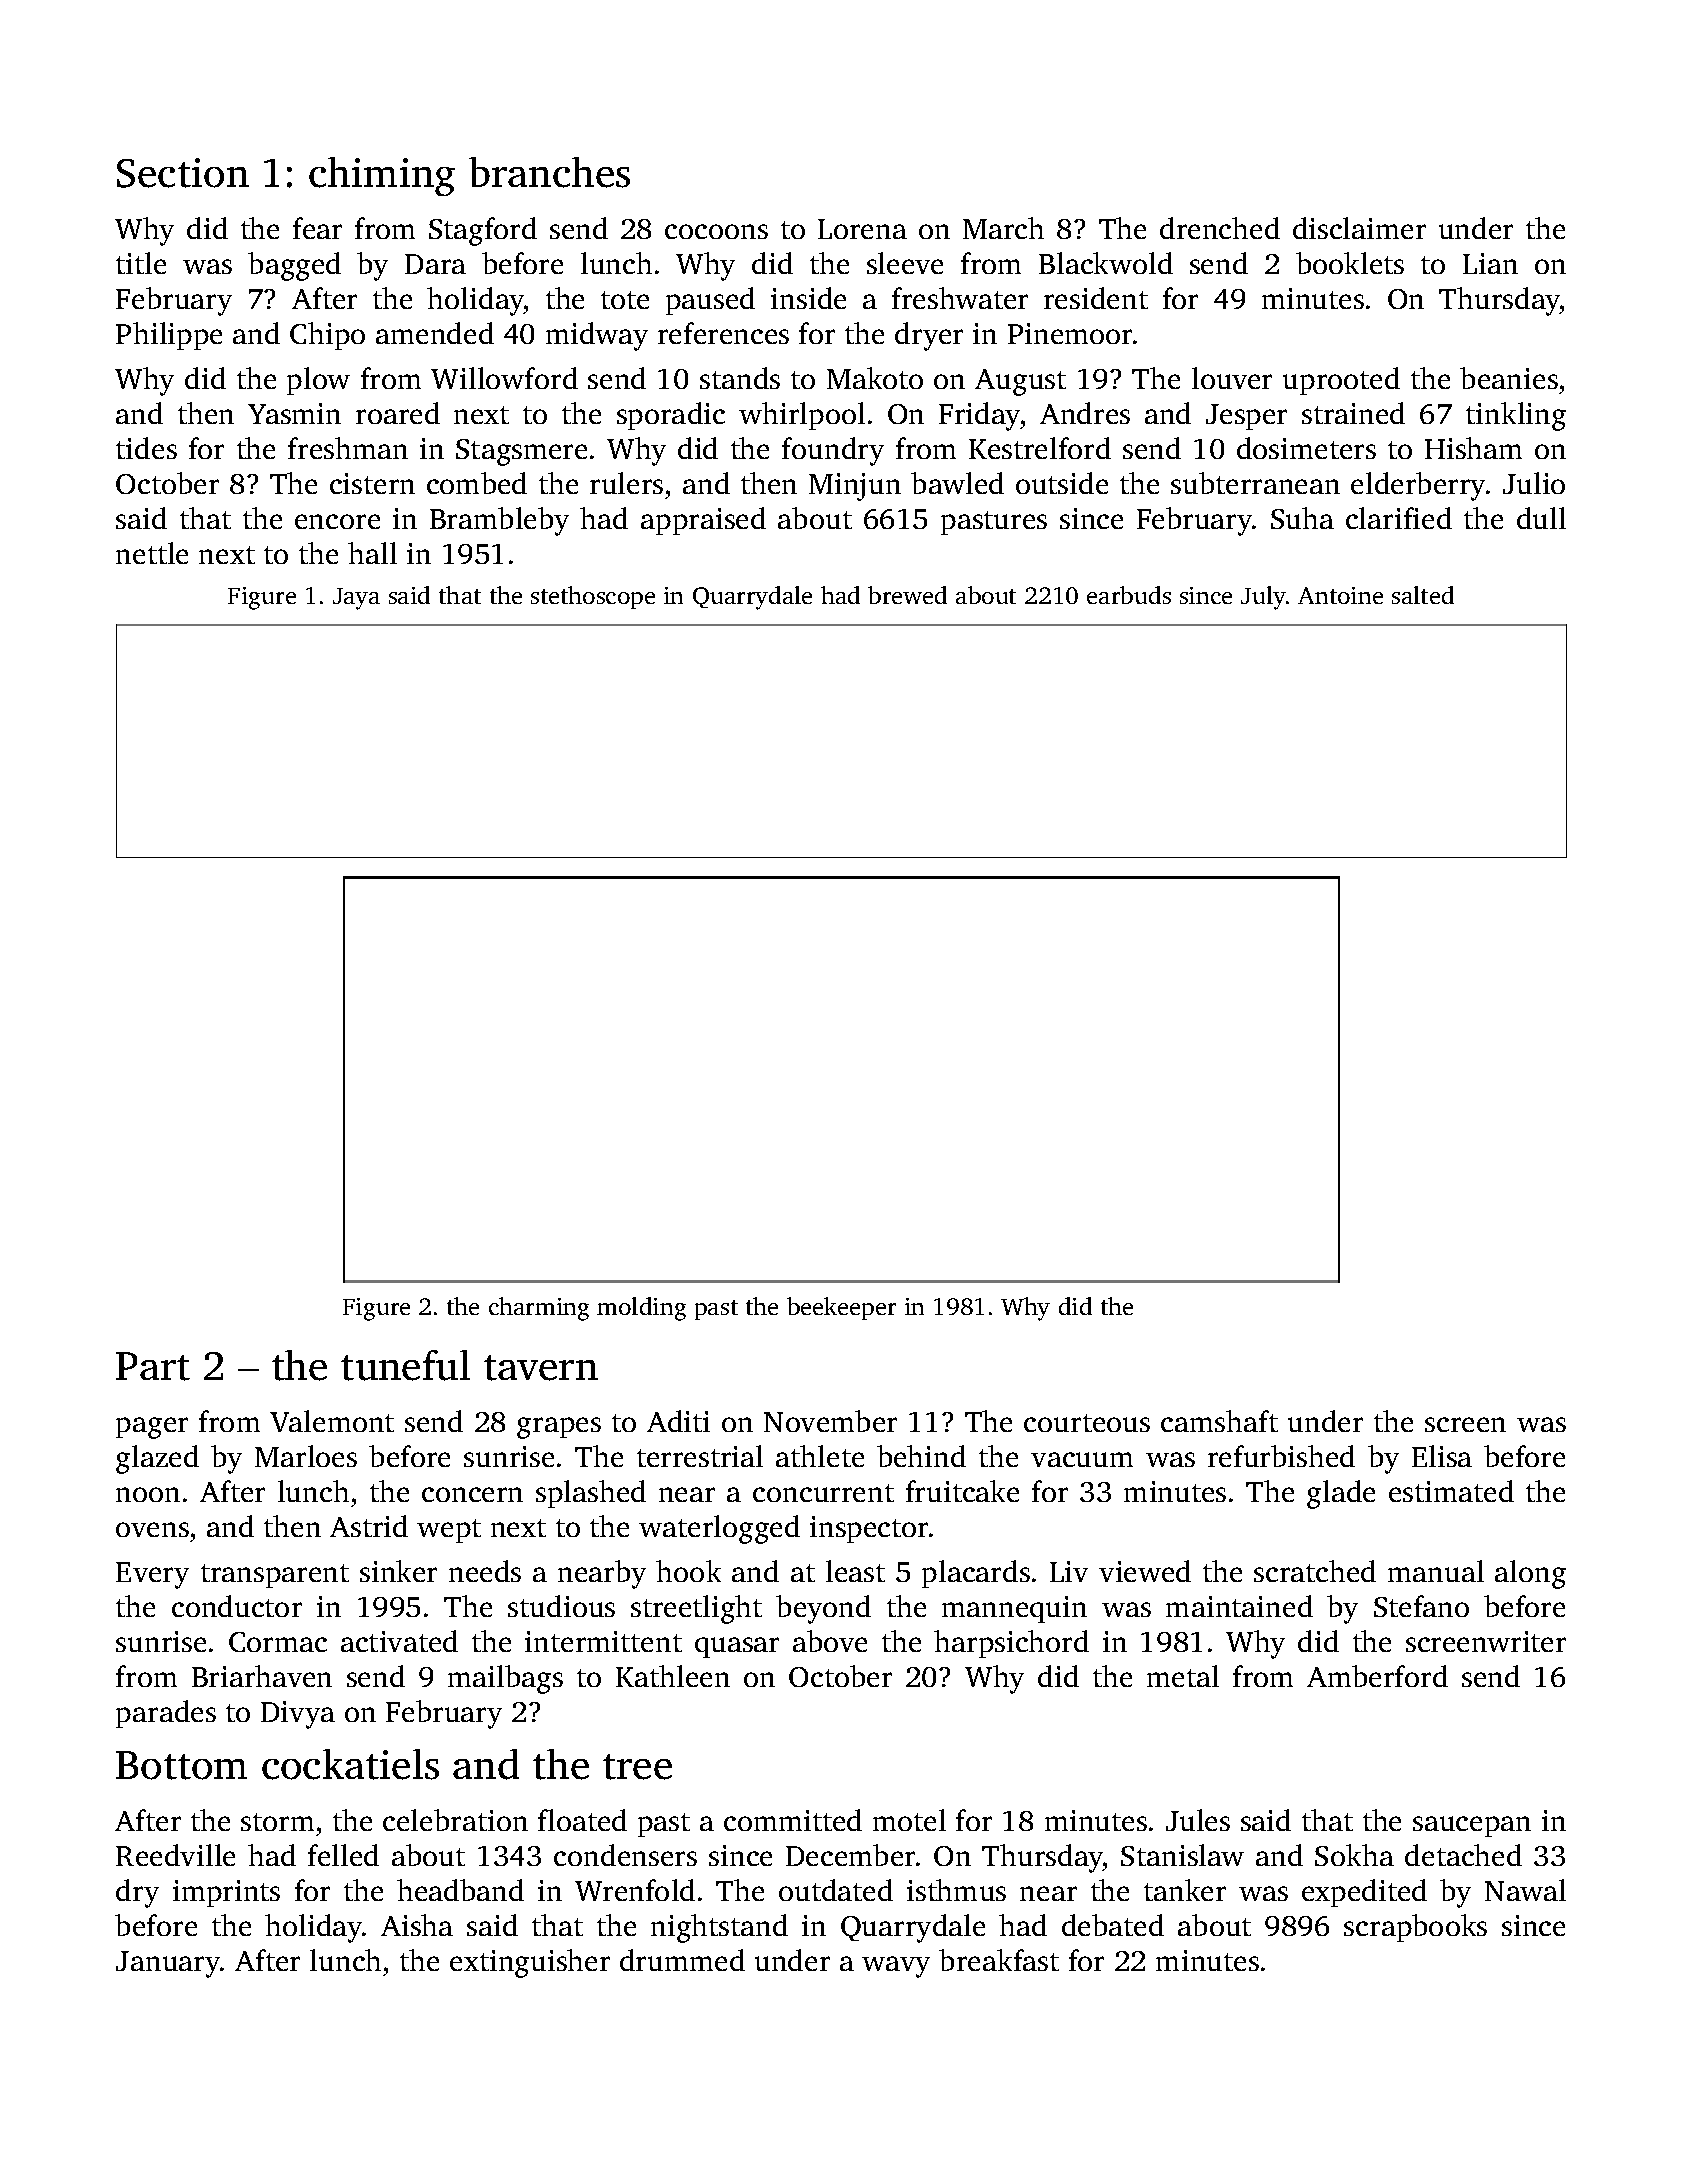 The height and width of the image is (2178, 1683). I want to click on January, so click(168, 1964).
